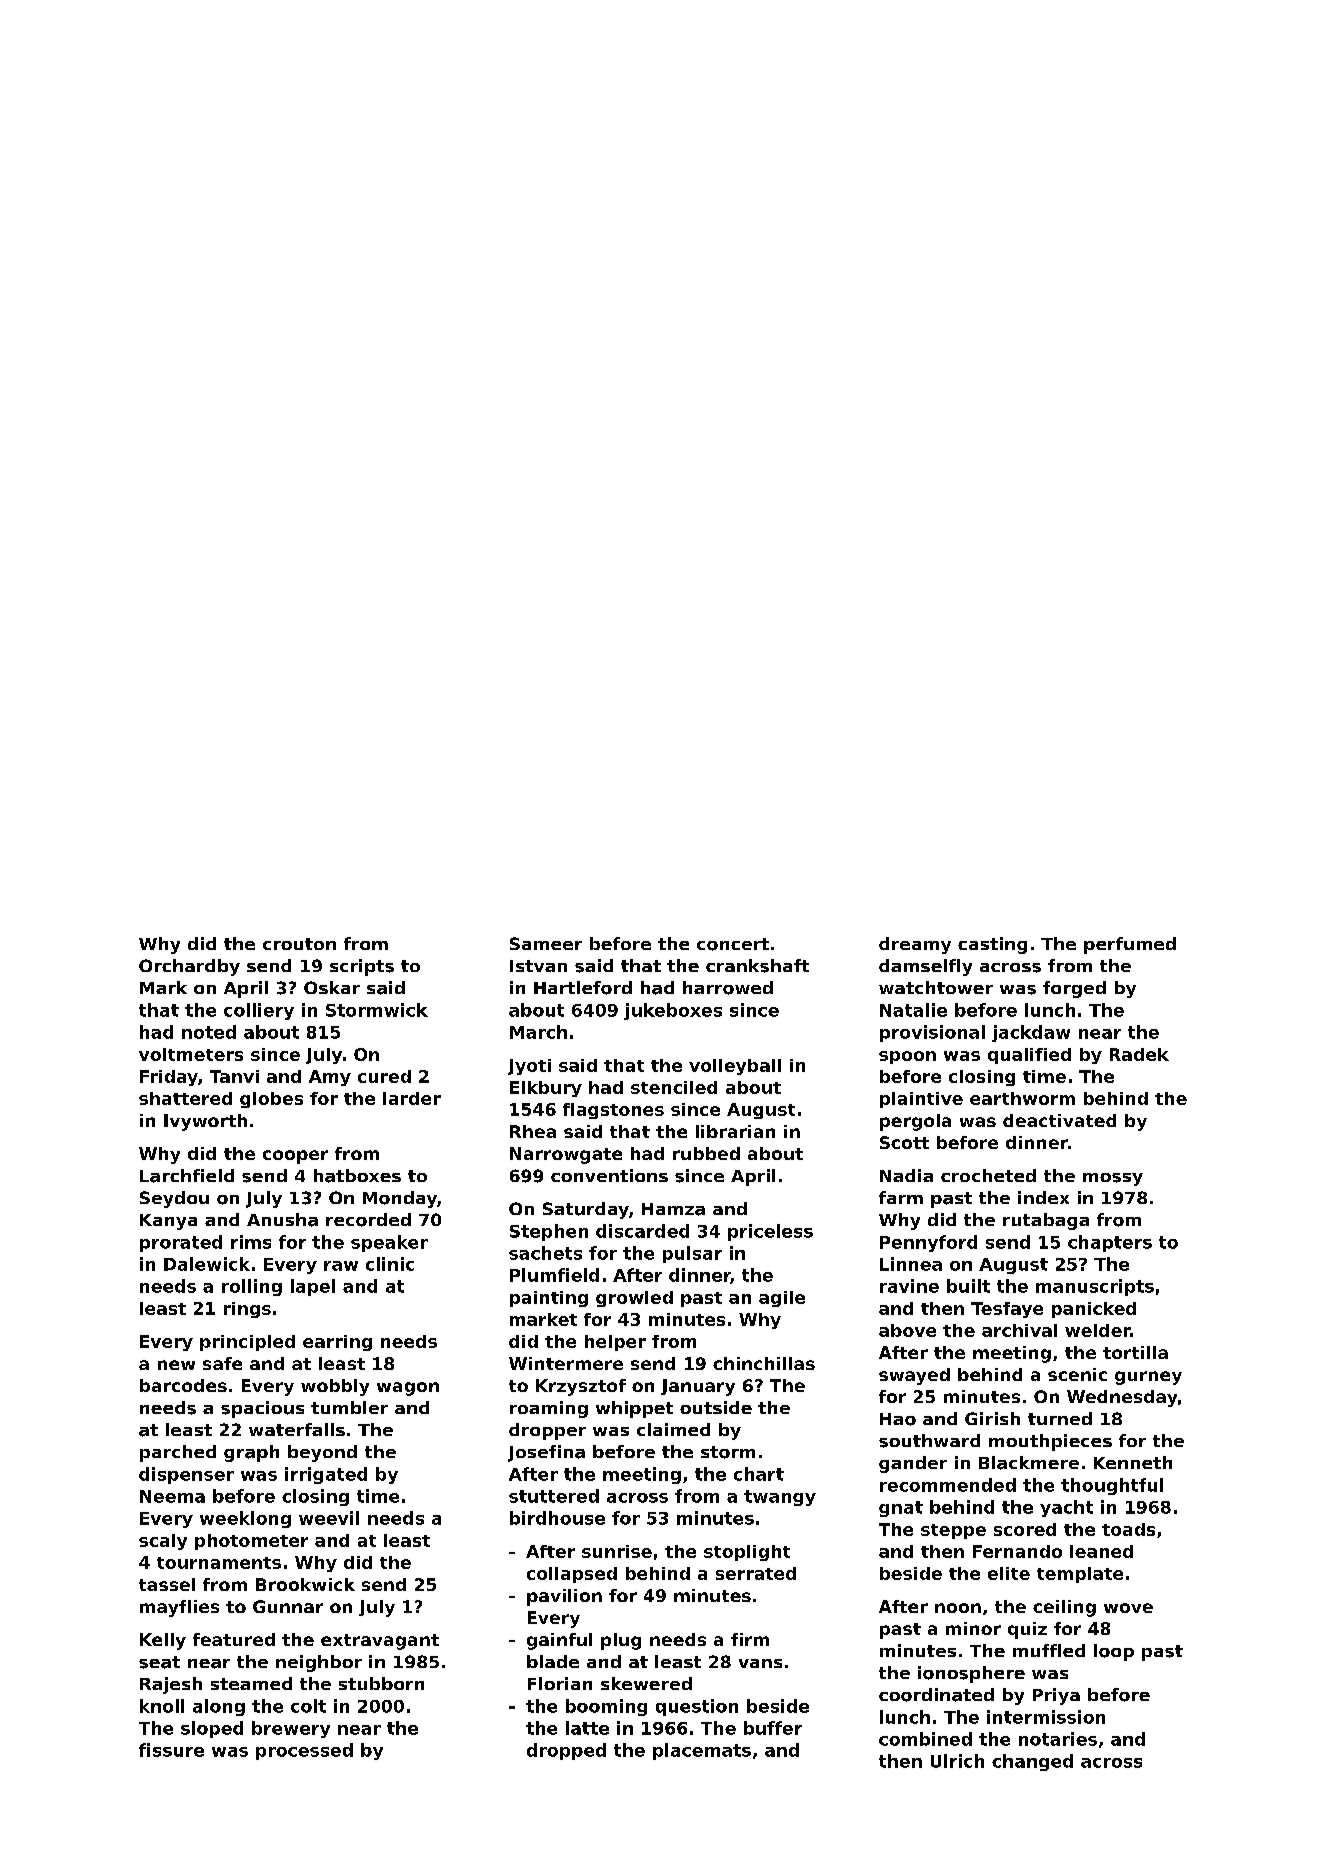  Describe the element at coordinates (162, 1706) in the screenshot. I see `knoll` at that location.
